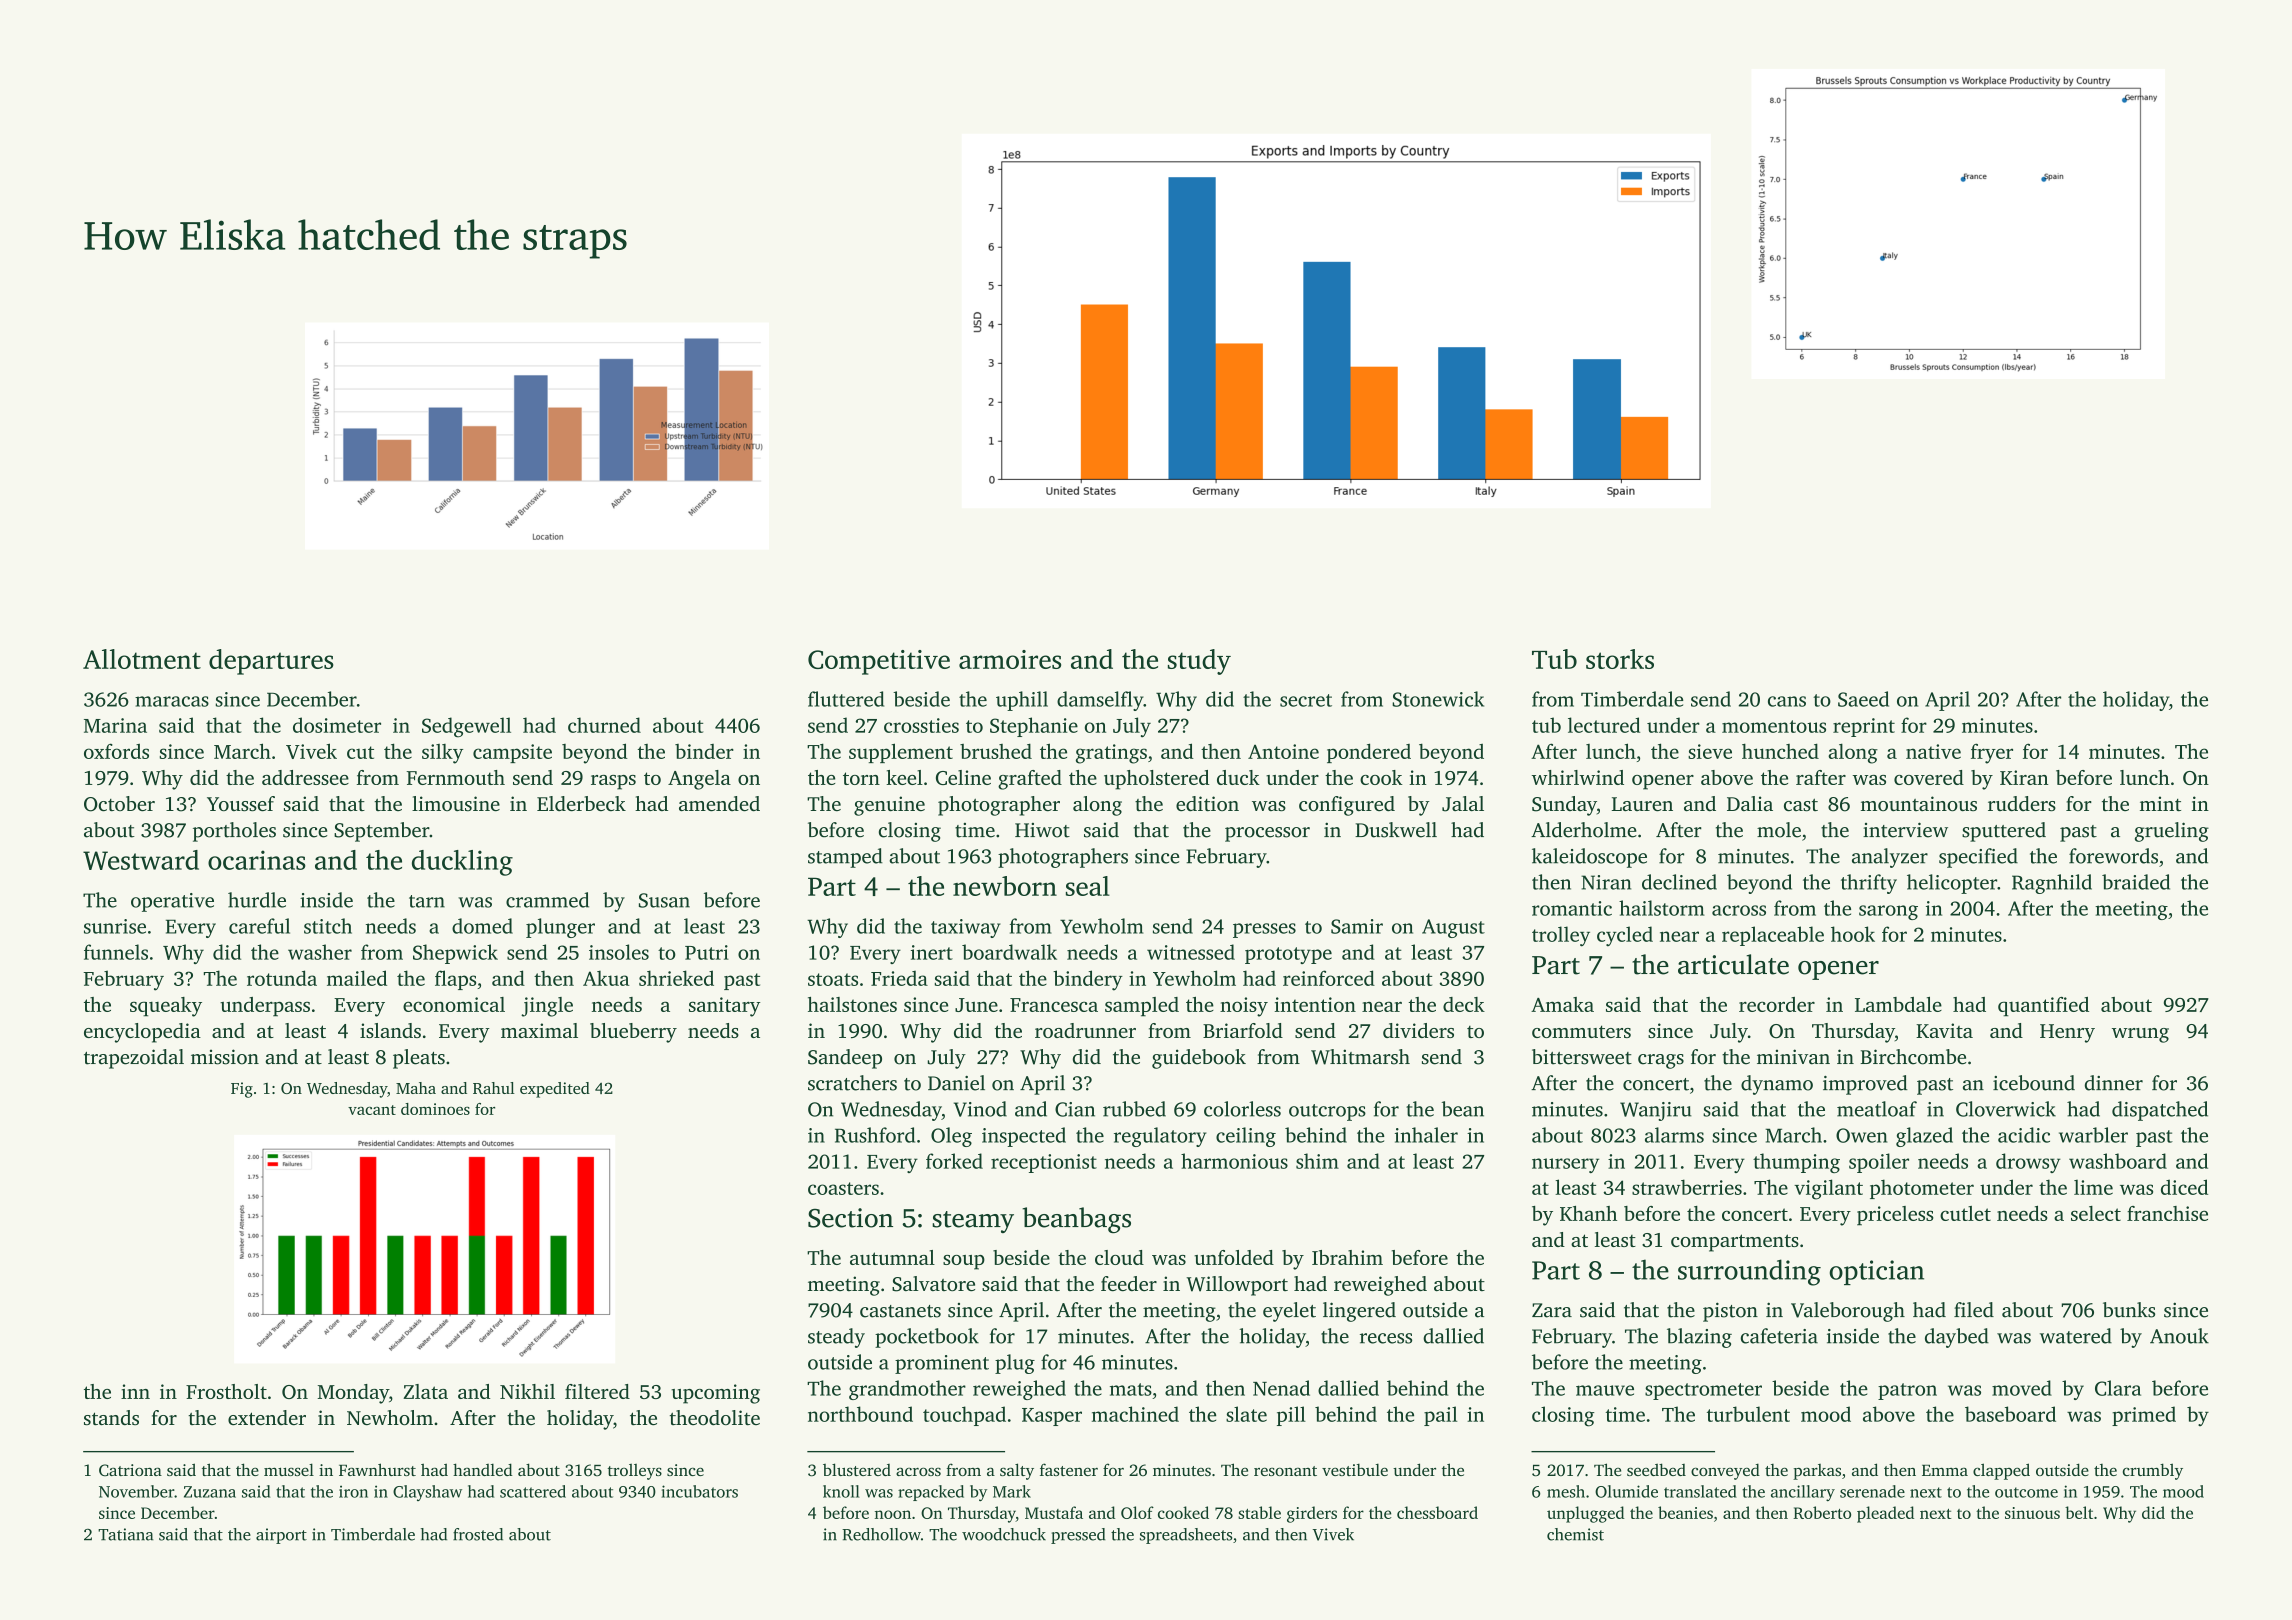  I want to click on airport, so click(281, 1536).
